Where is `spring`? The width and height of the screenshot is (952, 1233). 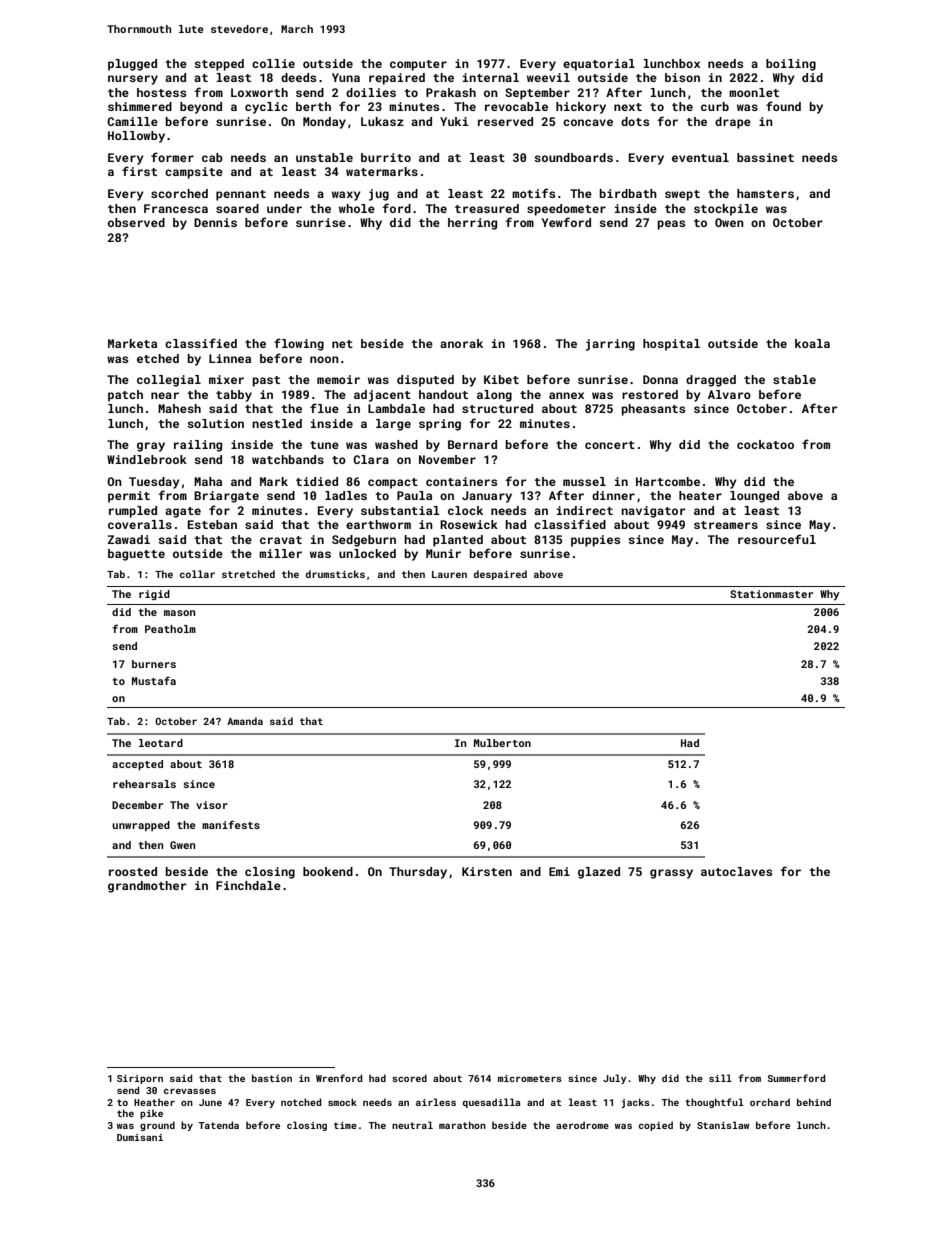 spring is located at coordinates (440, 425).
